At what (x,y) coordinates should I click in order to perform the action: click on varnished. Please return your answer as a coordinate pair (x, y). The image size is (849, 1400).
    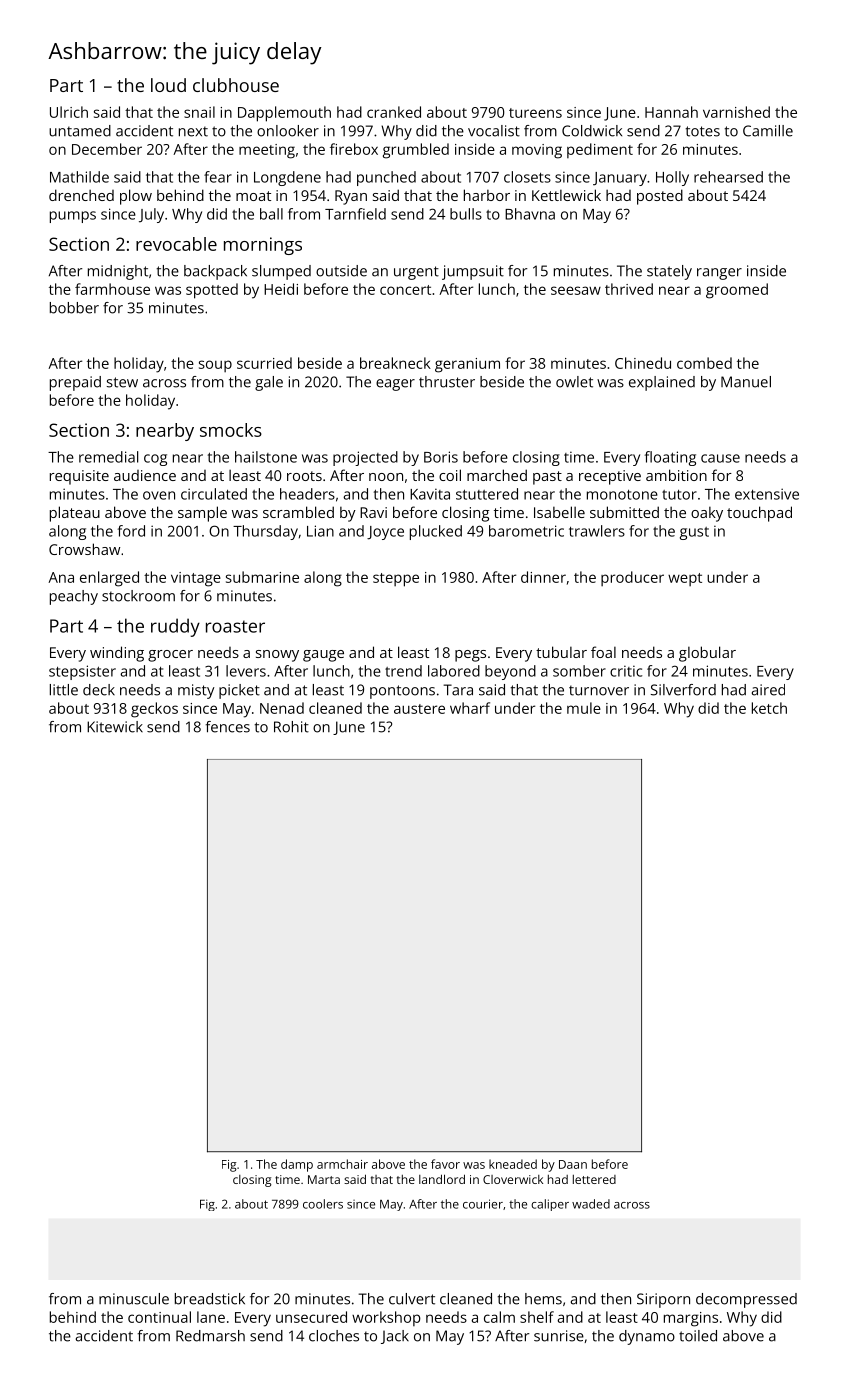
    Looking at the image, I should click on (736, 112).
